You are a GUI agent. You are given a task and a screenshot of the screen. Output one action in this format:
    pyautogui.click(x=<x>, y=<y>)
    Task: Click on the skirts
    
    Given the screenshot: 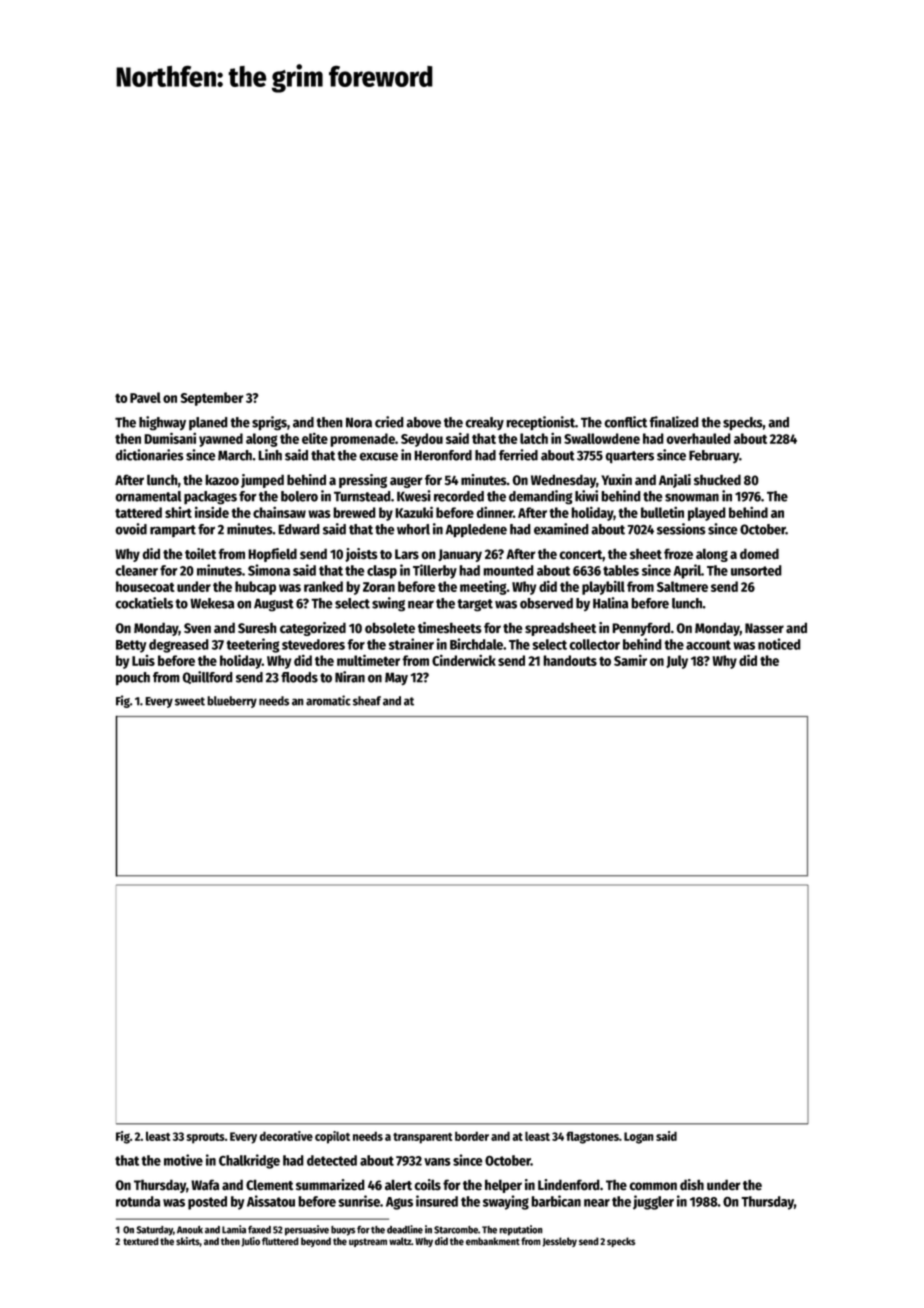 What is the action you would take?
    pyautogui.click(x=188, y=1241)
